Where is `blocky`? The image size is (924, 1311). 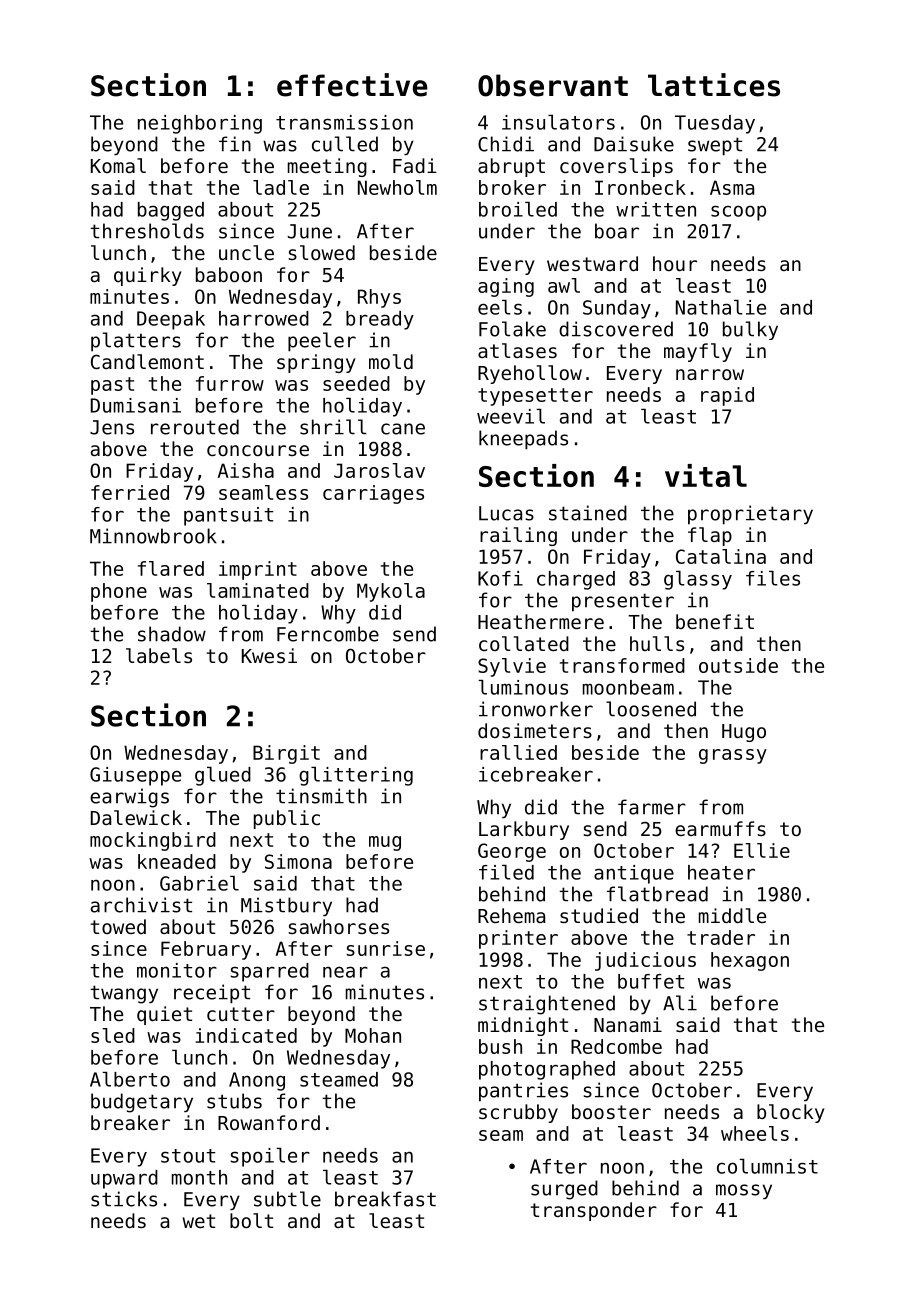
blocky is located at coordinates (791, 1113).
